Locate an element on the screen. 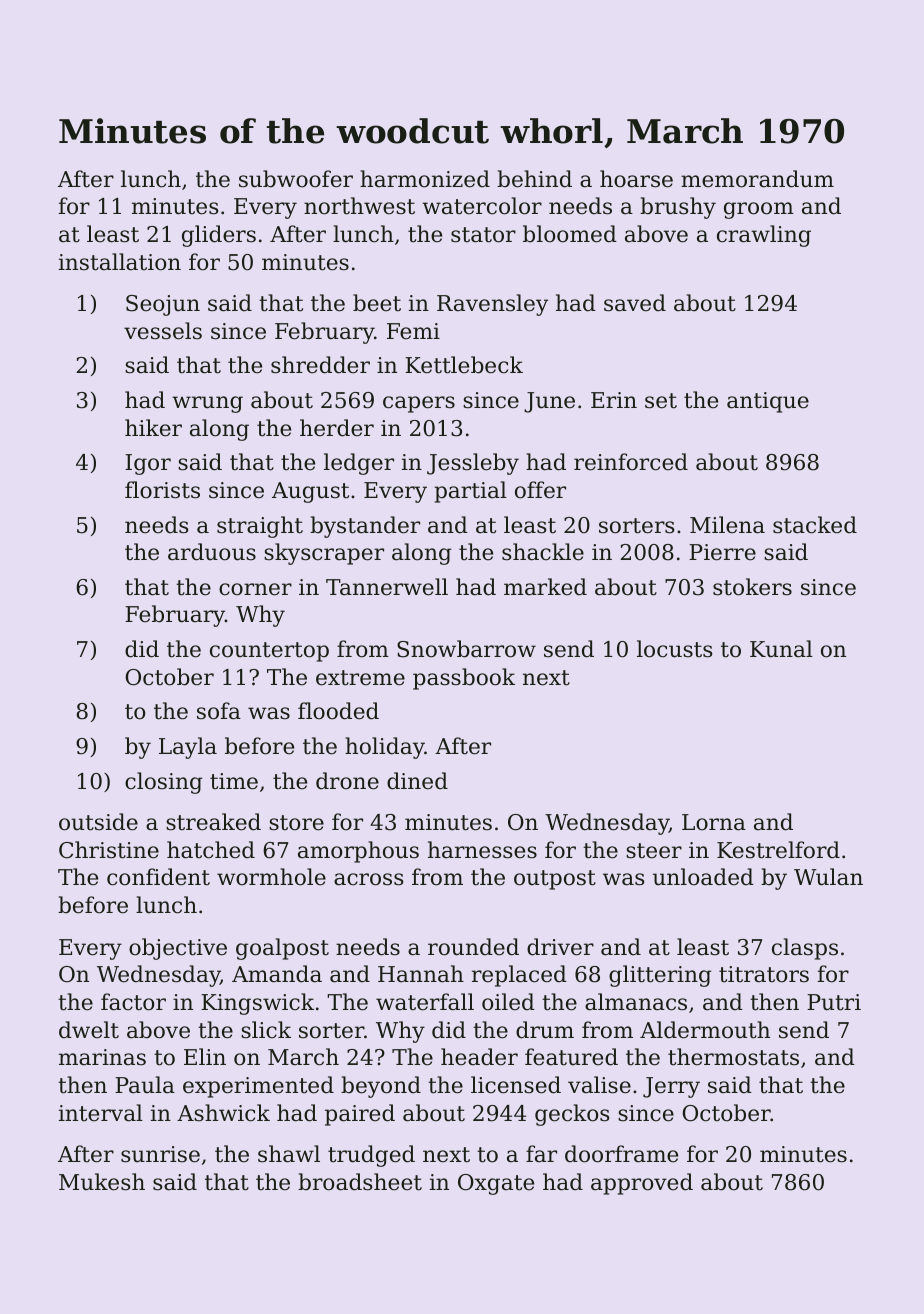  Mukesh is located at coordinates (102, 1182).
